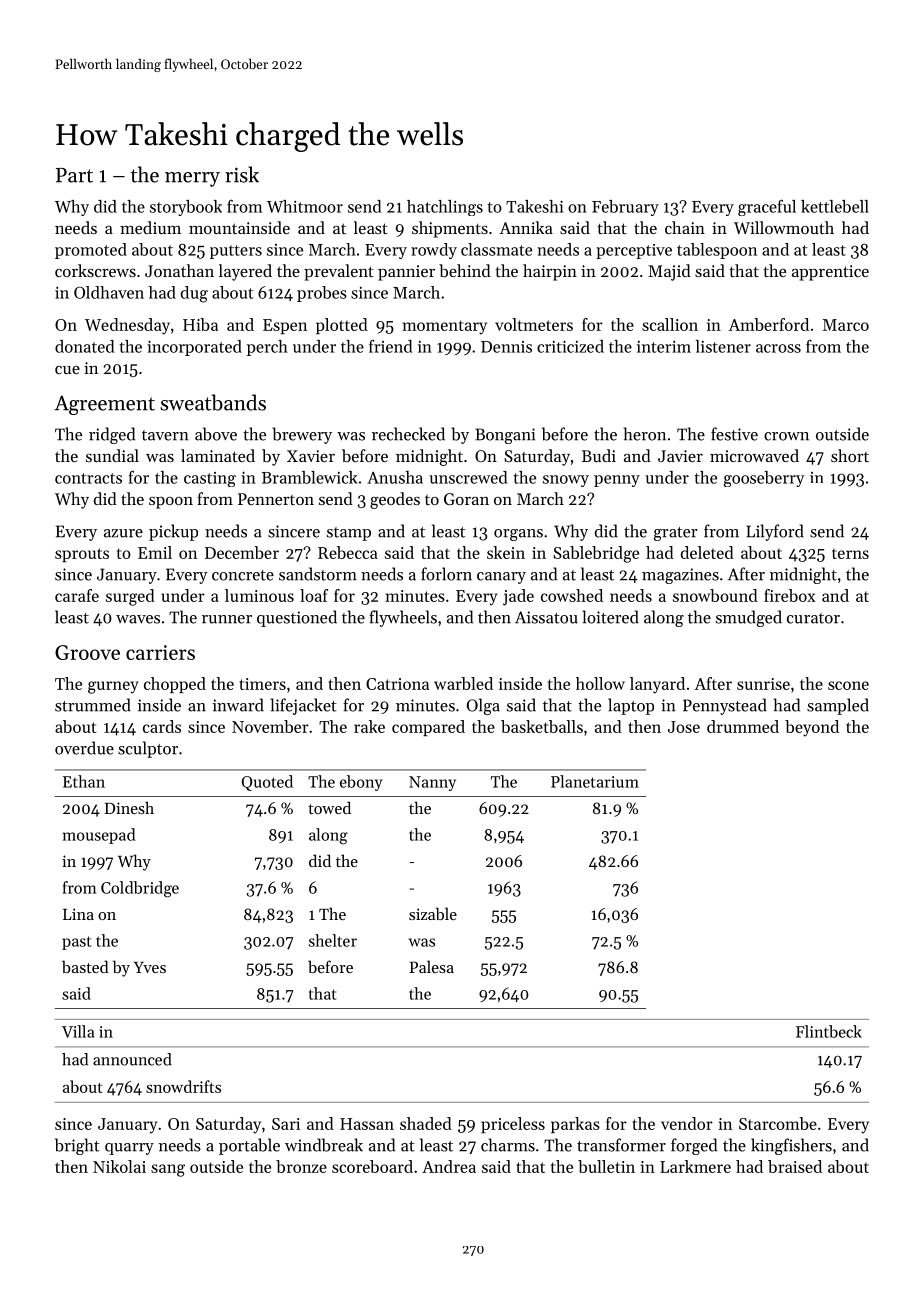  Describe the element at coordinates (433, 913) in the screenshot. I see `sizable` at that location.
